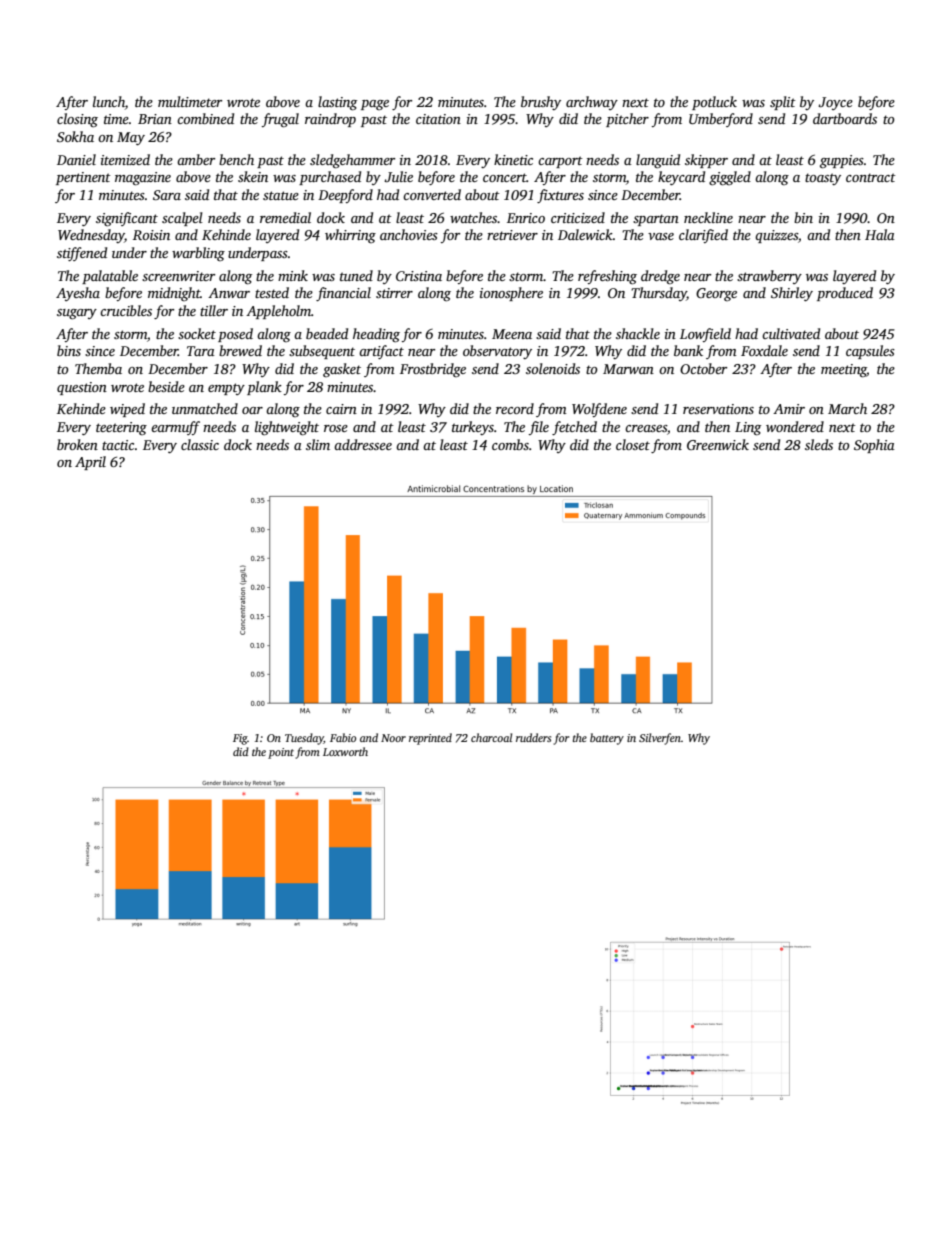  I want to click on Loxworth, so click(345, 751).
